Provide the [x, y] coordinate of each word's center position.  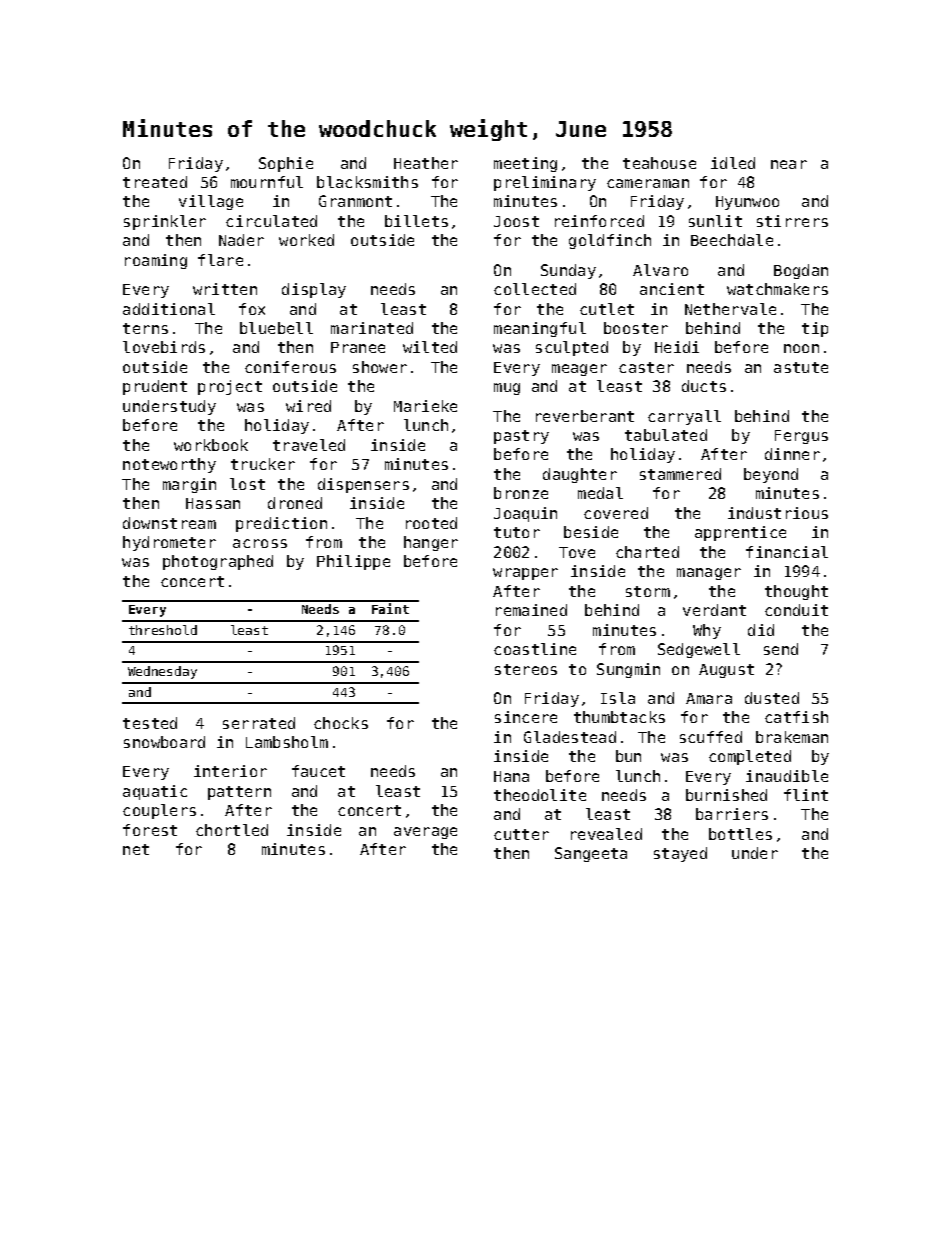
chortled [232, 830]
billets [416, 221]
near [789, 164]
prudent [155, 387]
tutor [517, 532]
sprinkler [165, 222]
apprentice [740, 533]
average [425, 833]
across [260, 543]
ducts [704, 386]
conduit [796, 610]
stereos [526, 669]
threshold [163, 630]
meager [579, 370]
